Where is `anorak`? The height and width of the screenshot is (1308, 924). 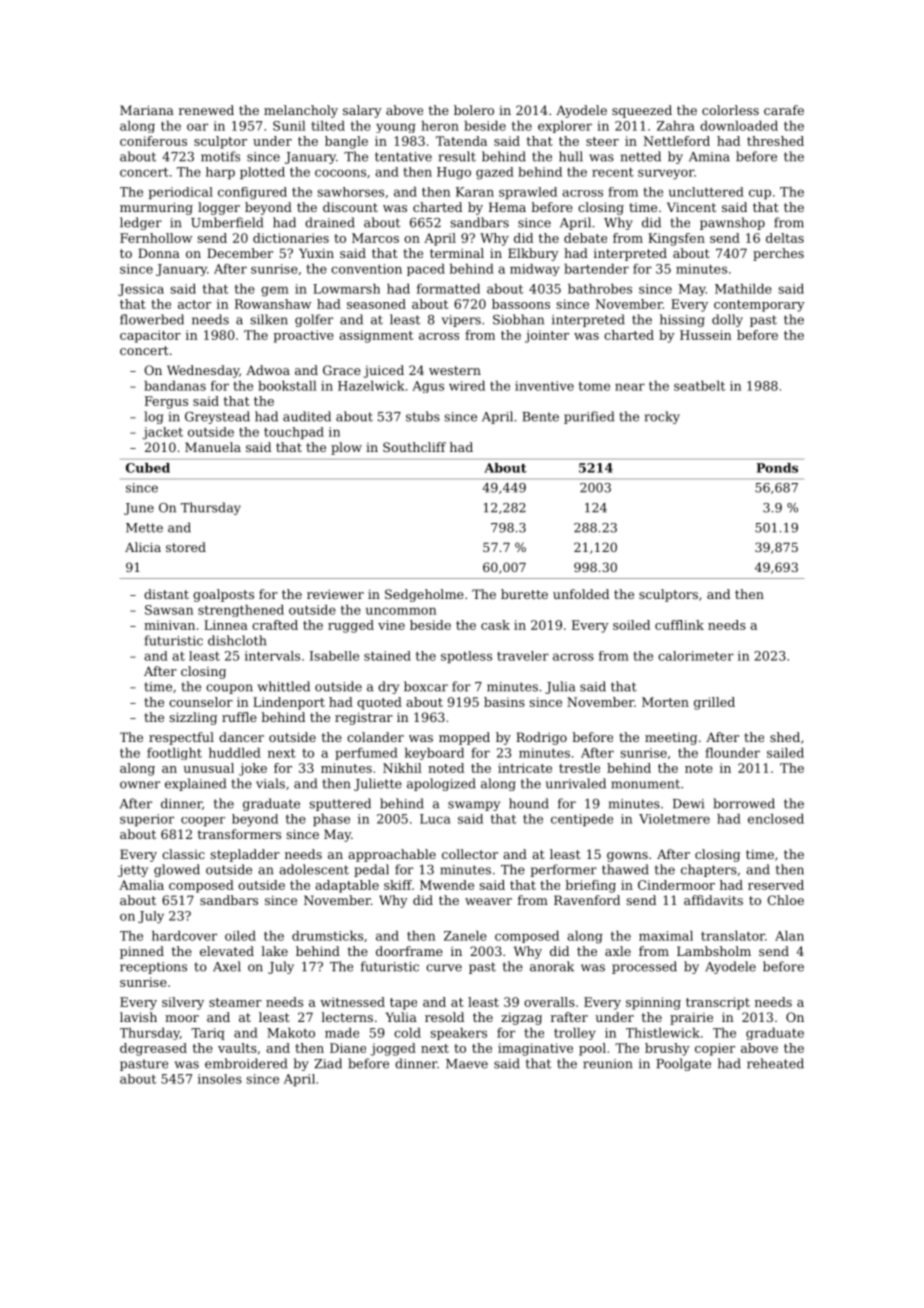
anorak is located at coordinates (552, 966).
